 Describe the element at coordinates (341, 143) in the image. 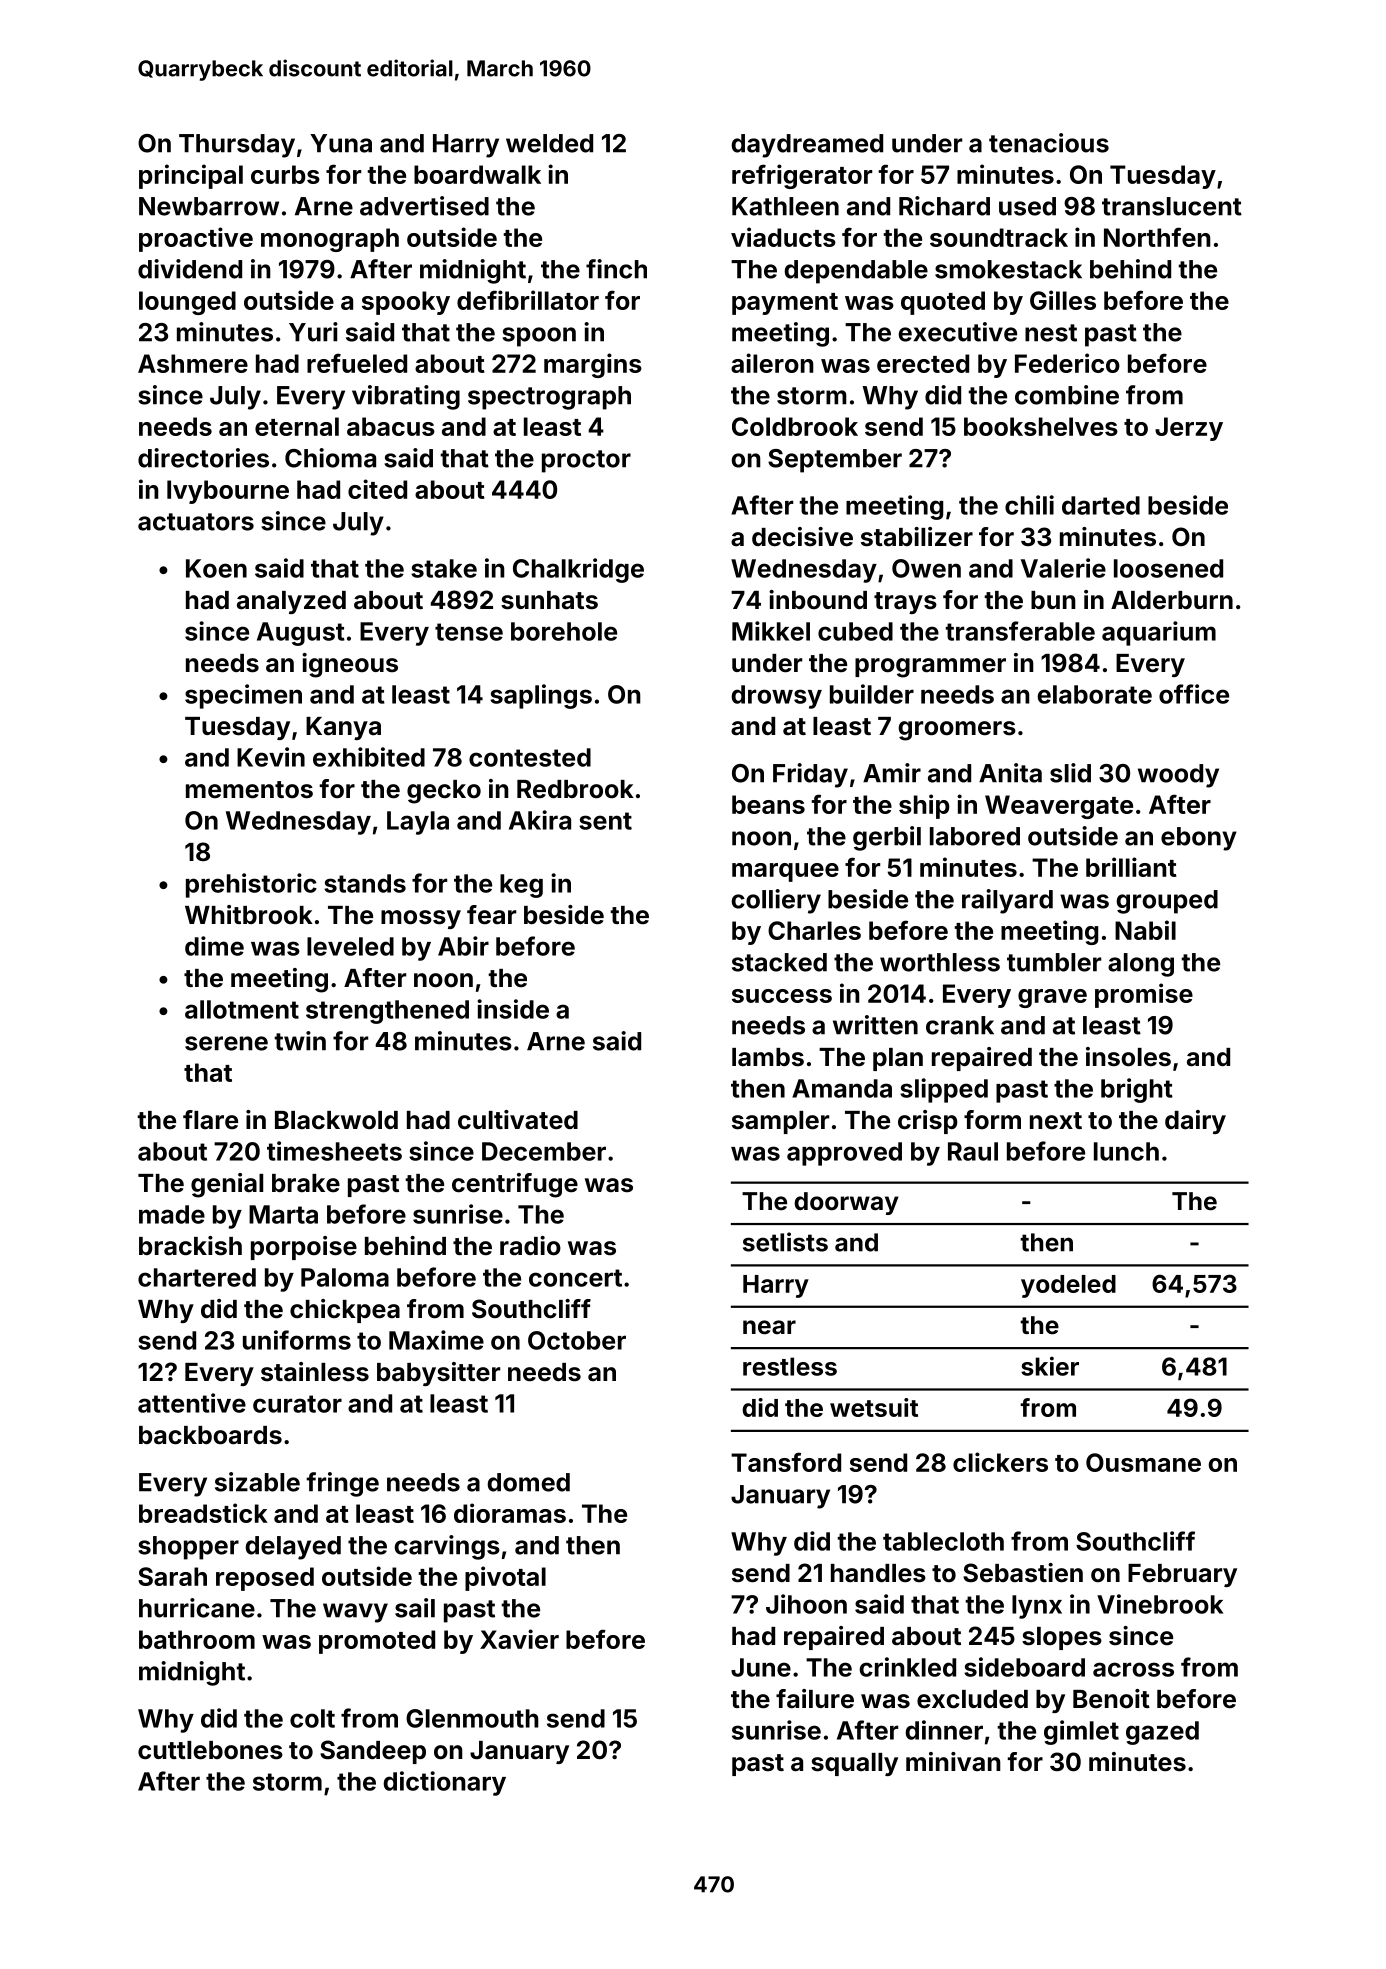

I see `Yuna` at that location.
